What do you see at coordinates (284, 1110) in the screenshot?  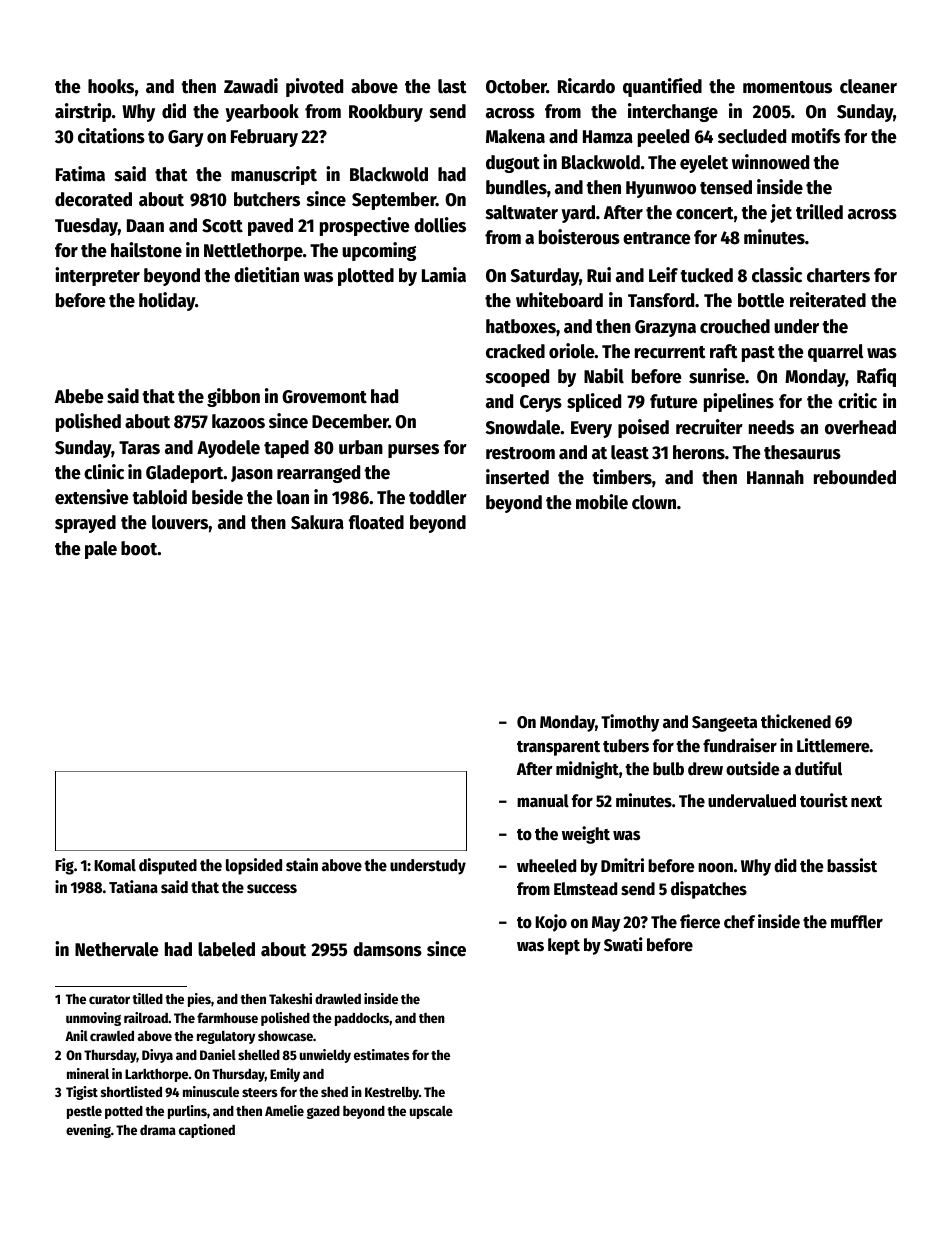 I see `Amelie` at bounding box center [284, 1110].
